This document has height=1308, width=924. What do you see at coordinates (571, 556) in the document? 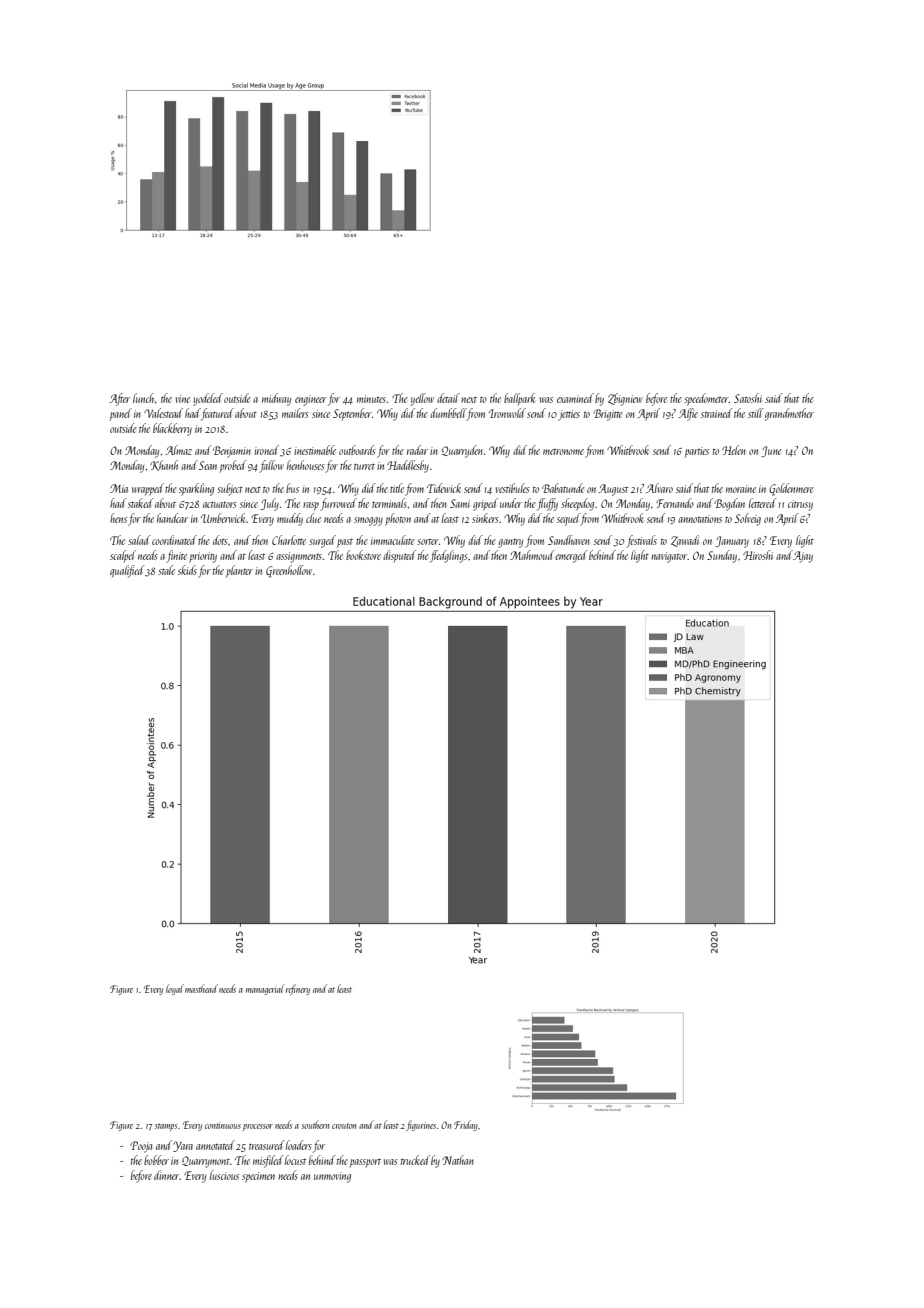
I see `emerged` at bounding box center [571, 556].
